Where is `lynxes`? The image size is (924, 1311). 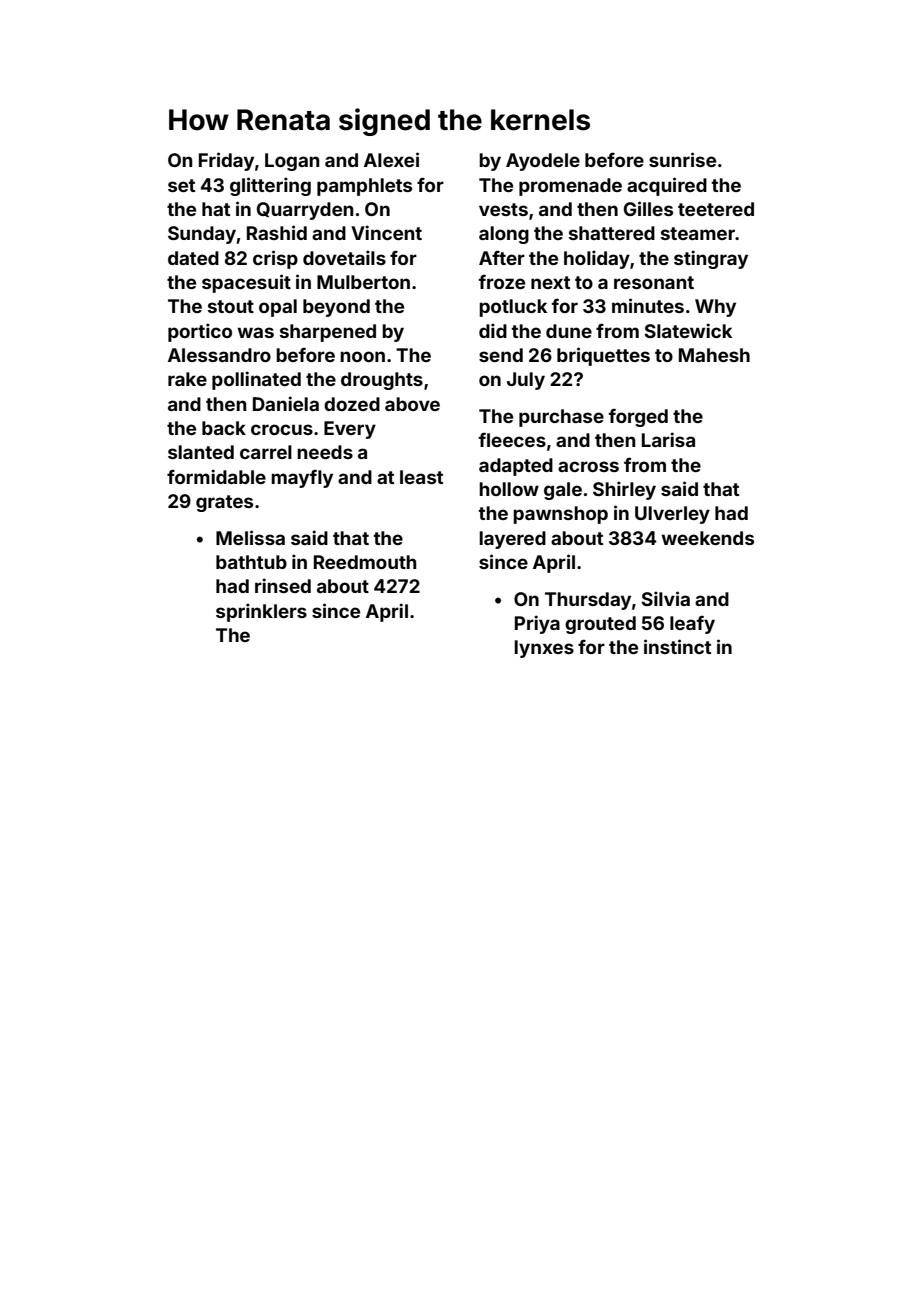
lynxes is located at coordinates (544, 649).
